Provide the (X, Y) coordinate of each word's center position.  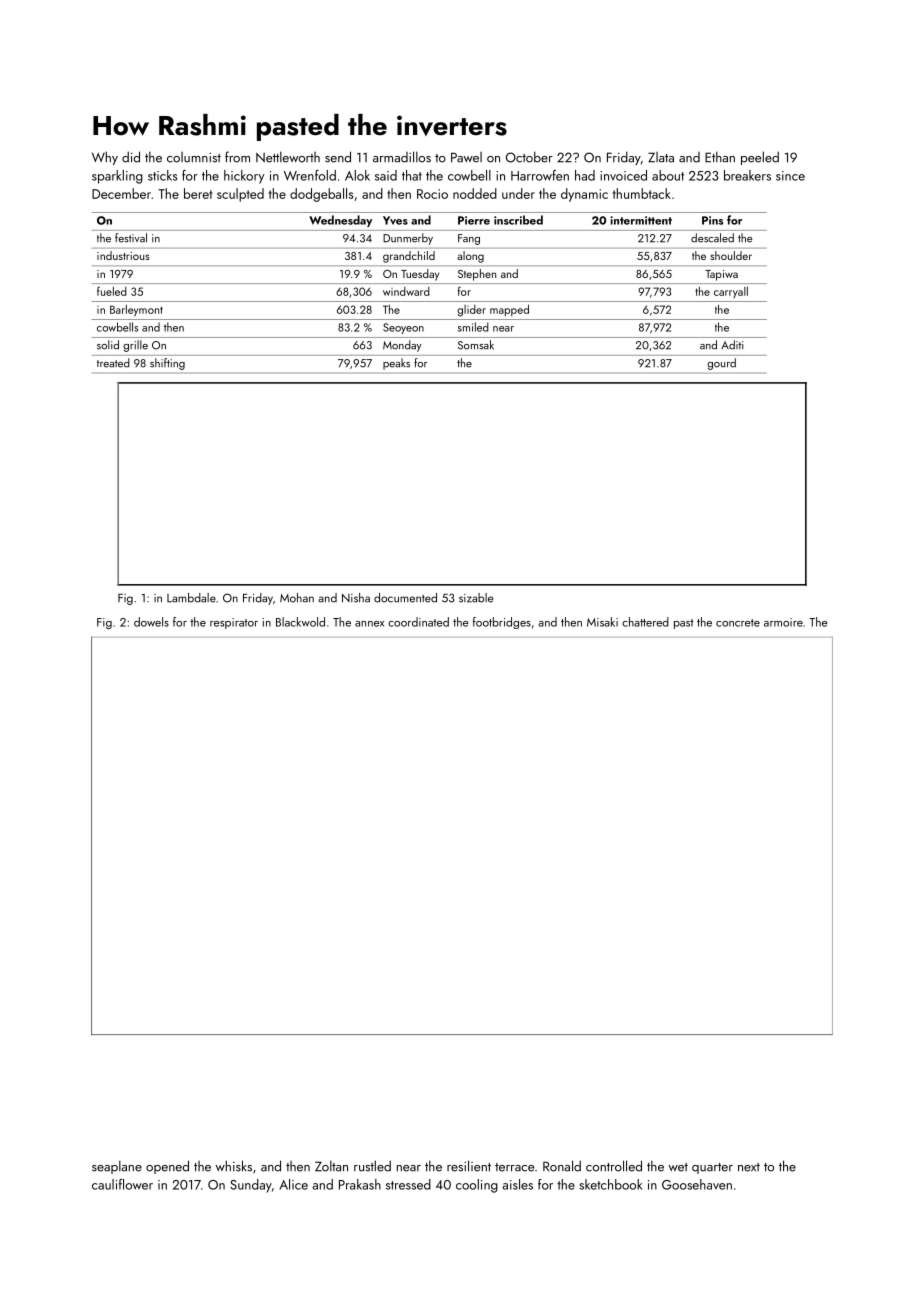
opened (167, 1167)
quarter (712, 1168)
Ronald (562, 1166)
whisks (234, 1166)
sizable (476, 598)
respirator (234, 623)
